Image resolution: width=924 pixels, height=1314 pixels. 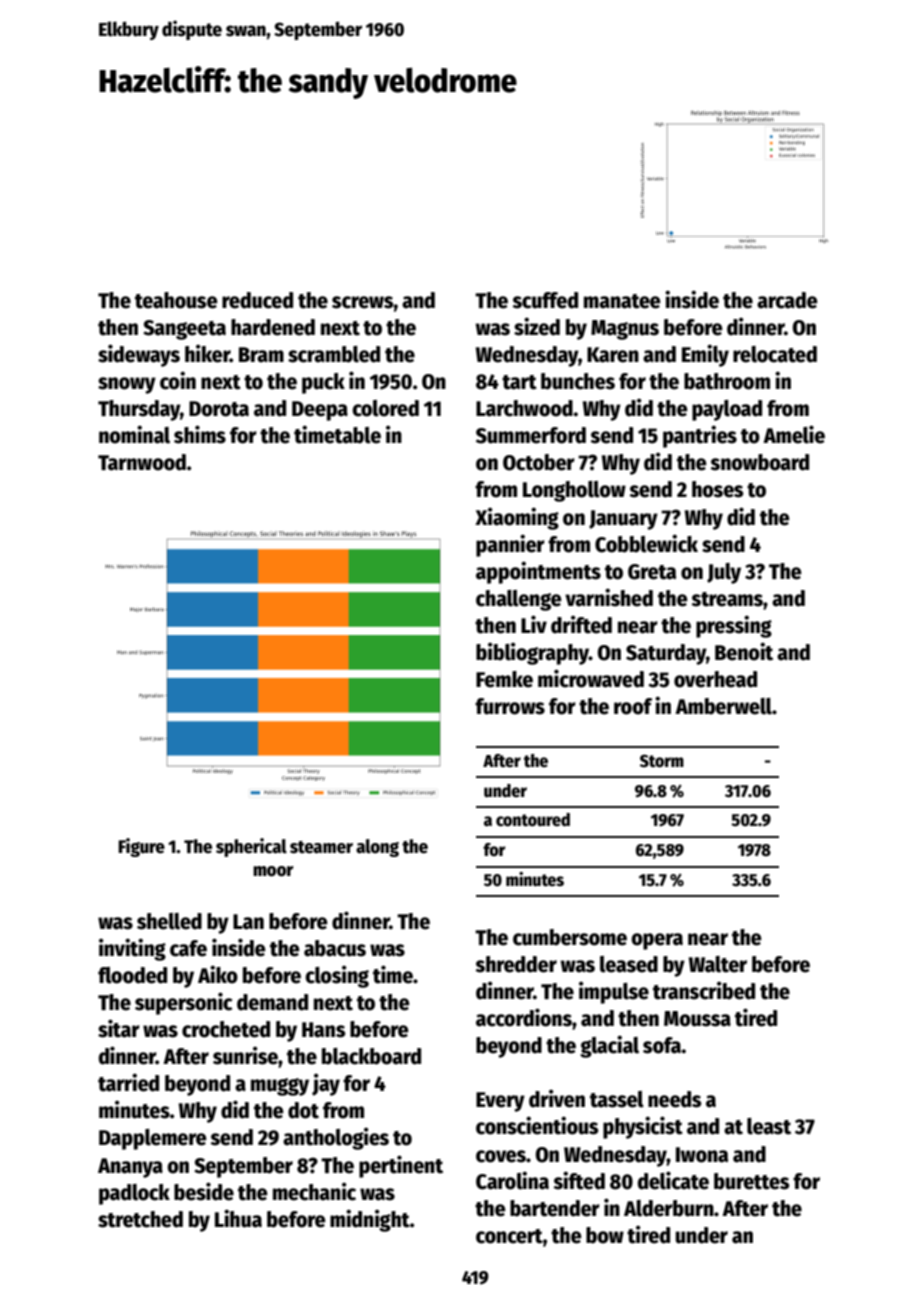 I want to click on relocated, so click(x=775, y=354).
